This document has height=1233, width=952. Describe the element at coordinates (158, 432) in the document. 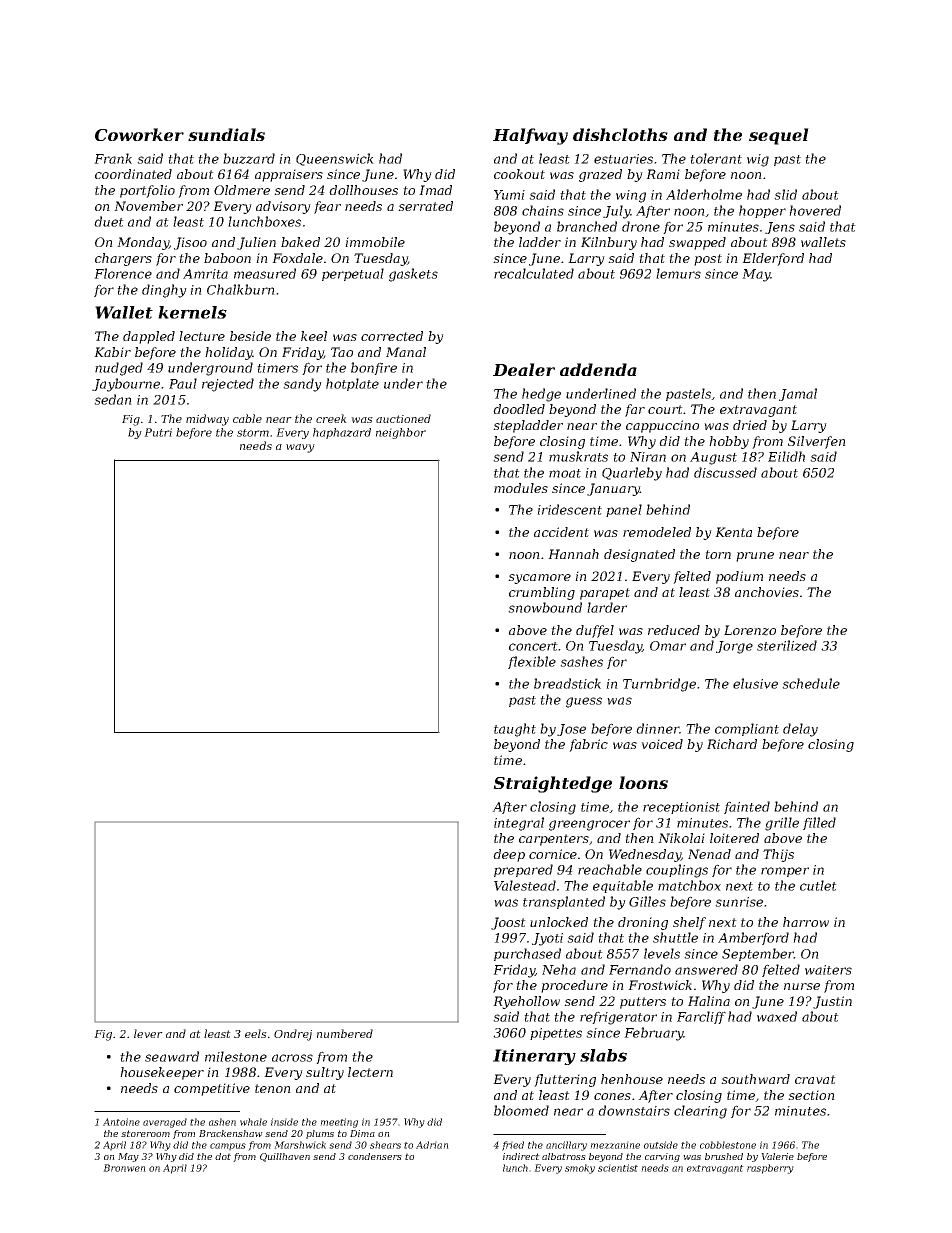

I see `Putri` at that location.
